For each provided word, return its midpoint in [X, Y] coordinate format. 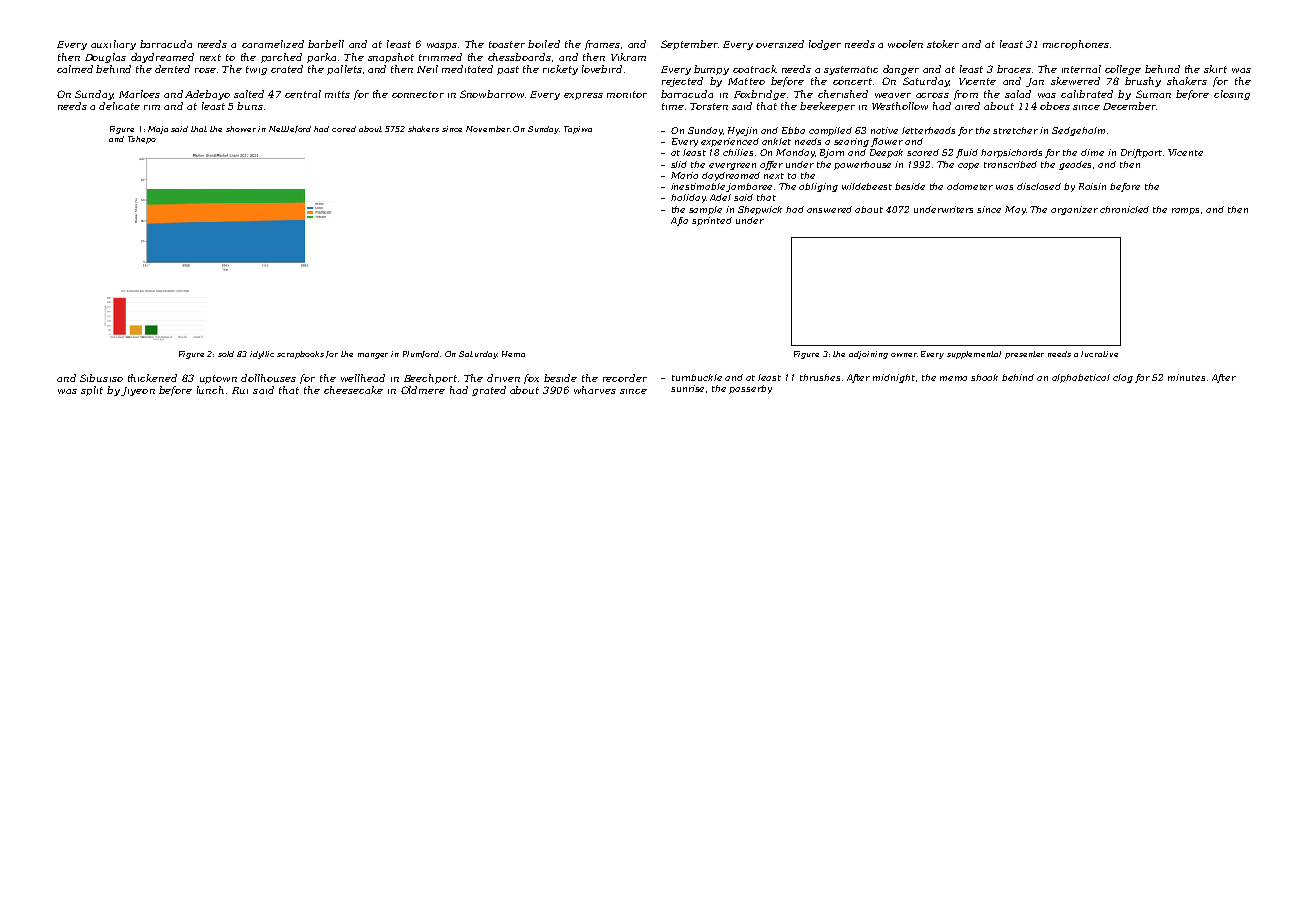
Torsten [709, 106]
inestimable [699, 187]
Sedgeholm [1078, 131]
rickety [560, 70]
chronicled [1124, 209]
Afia [679, 221]
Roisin [1092, 186]
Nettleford [290, 129]
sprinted [712, 221]
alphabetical [1081, 378]
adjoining [868, 355]
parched [281, 58]
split [92, 391]
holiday [688, 198]
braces [1014, 69]
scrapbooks [300, 355]
